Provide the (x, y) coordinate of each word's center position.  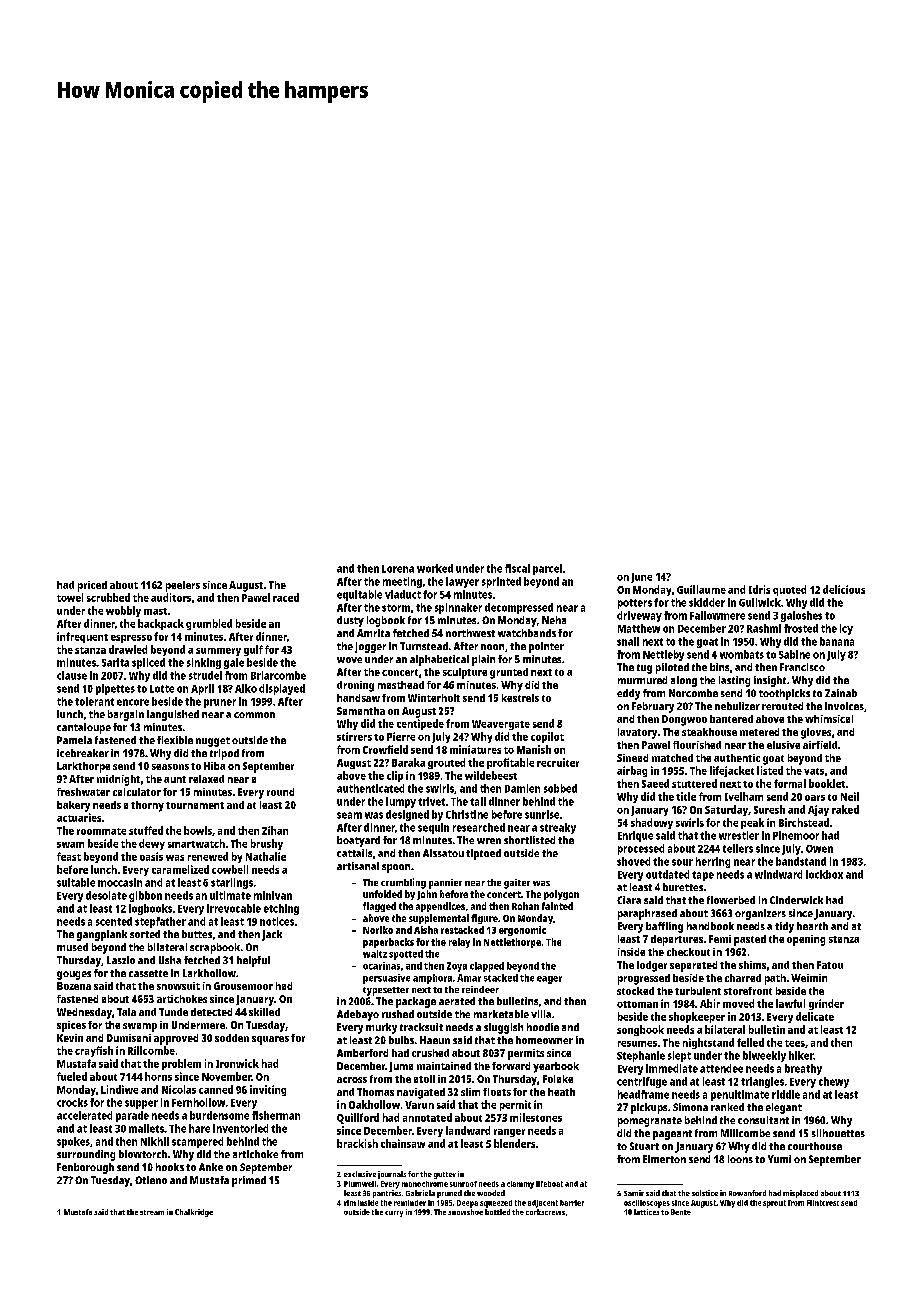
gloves (816, 733)
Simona (690, 1107)
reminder (410, 1203)
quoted (789, 590)
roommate (101, 831)
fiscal (517, 568)
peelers (183, 586)
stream (152, 1212)
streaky (558, 828)
